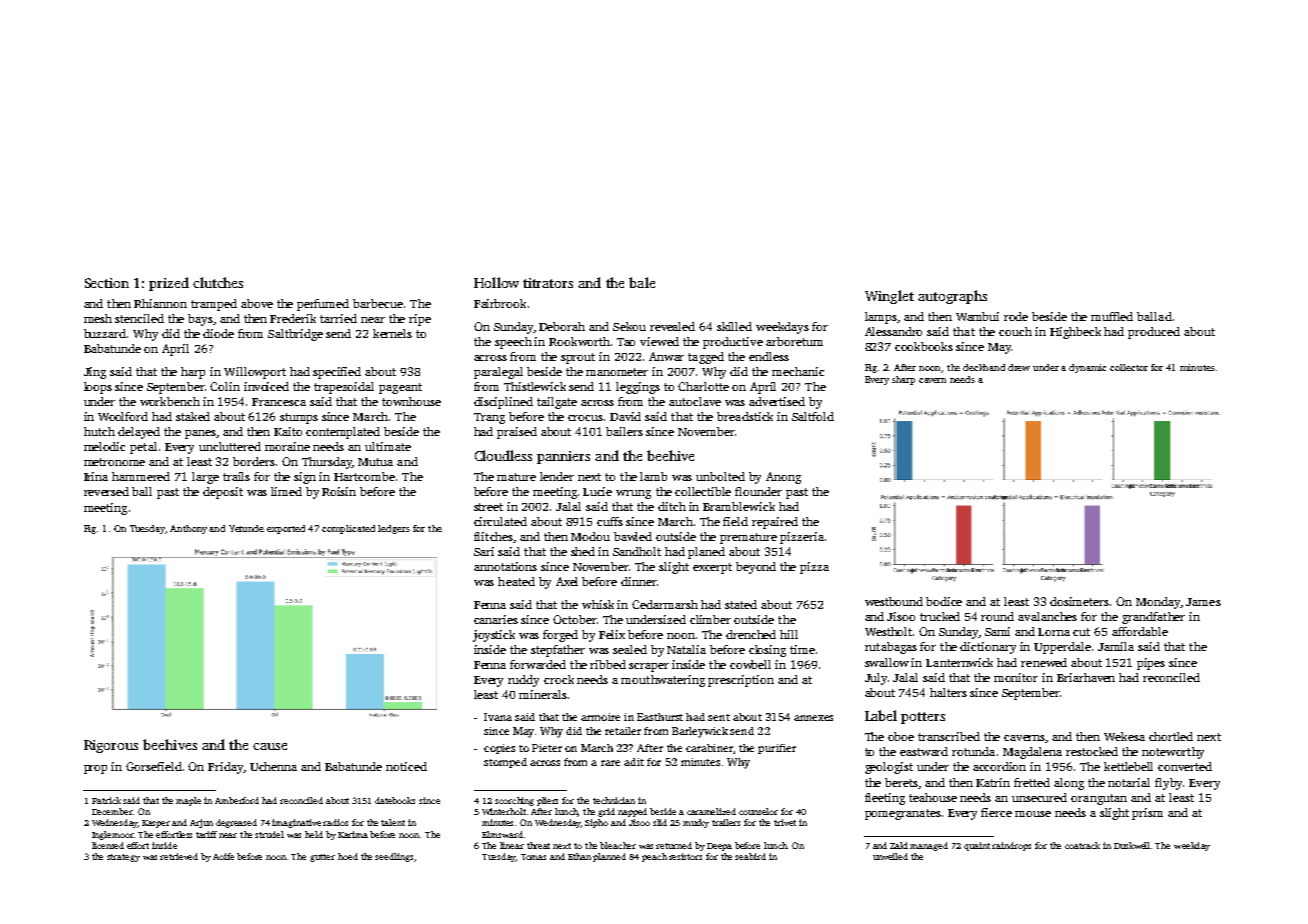 This screenshot has height=924, width=1308. Describe the element at coordinates (96, 476) in the screenshot. I see `Irina` at that location.
